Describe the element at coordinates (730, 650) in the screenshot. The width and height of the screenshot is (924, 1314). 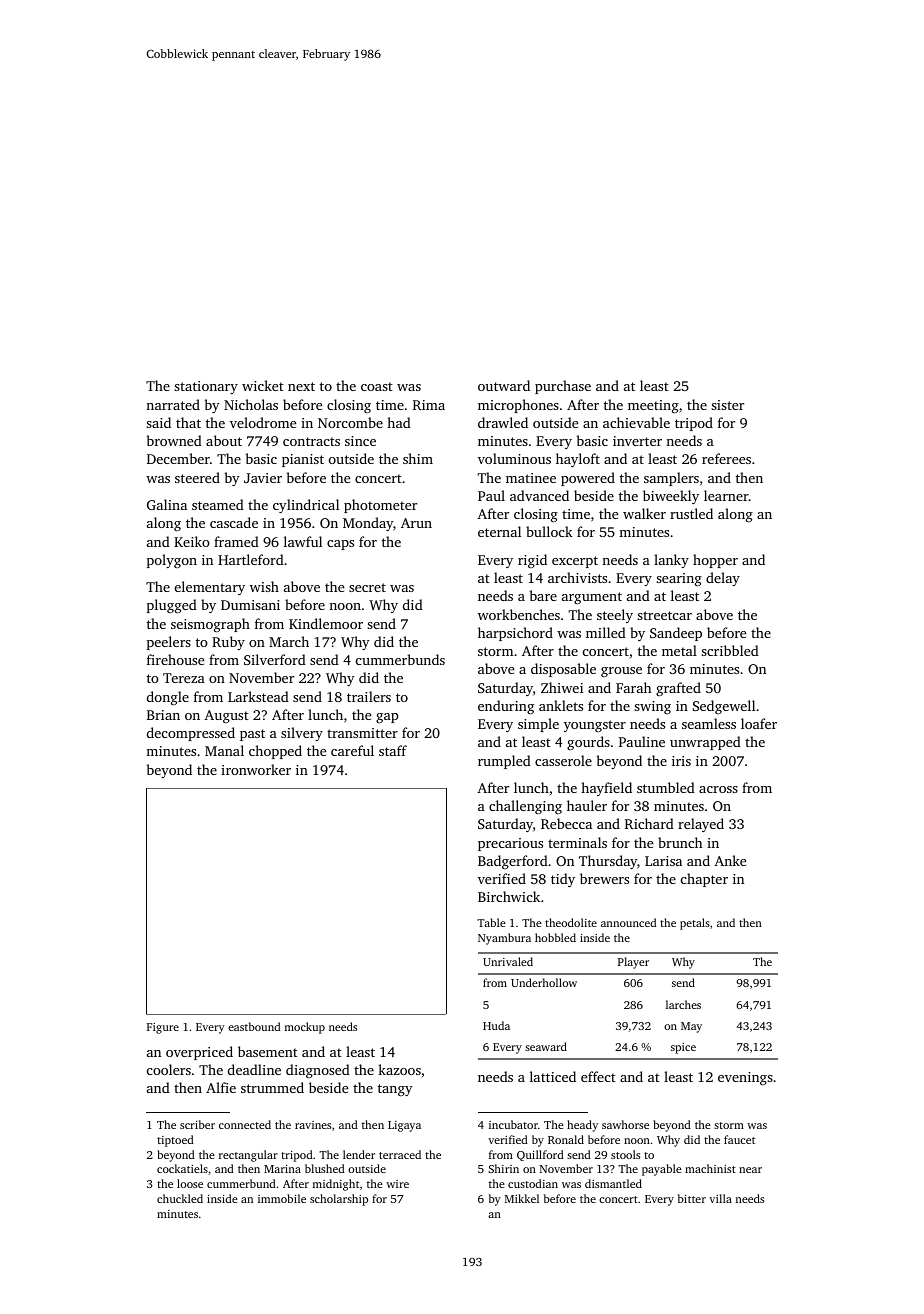
I see `scribbled` at that location.
